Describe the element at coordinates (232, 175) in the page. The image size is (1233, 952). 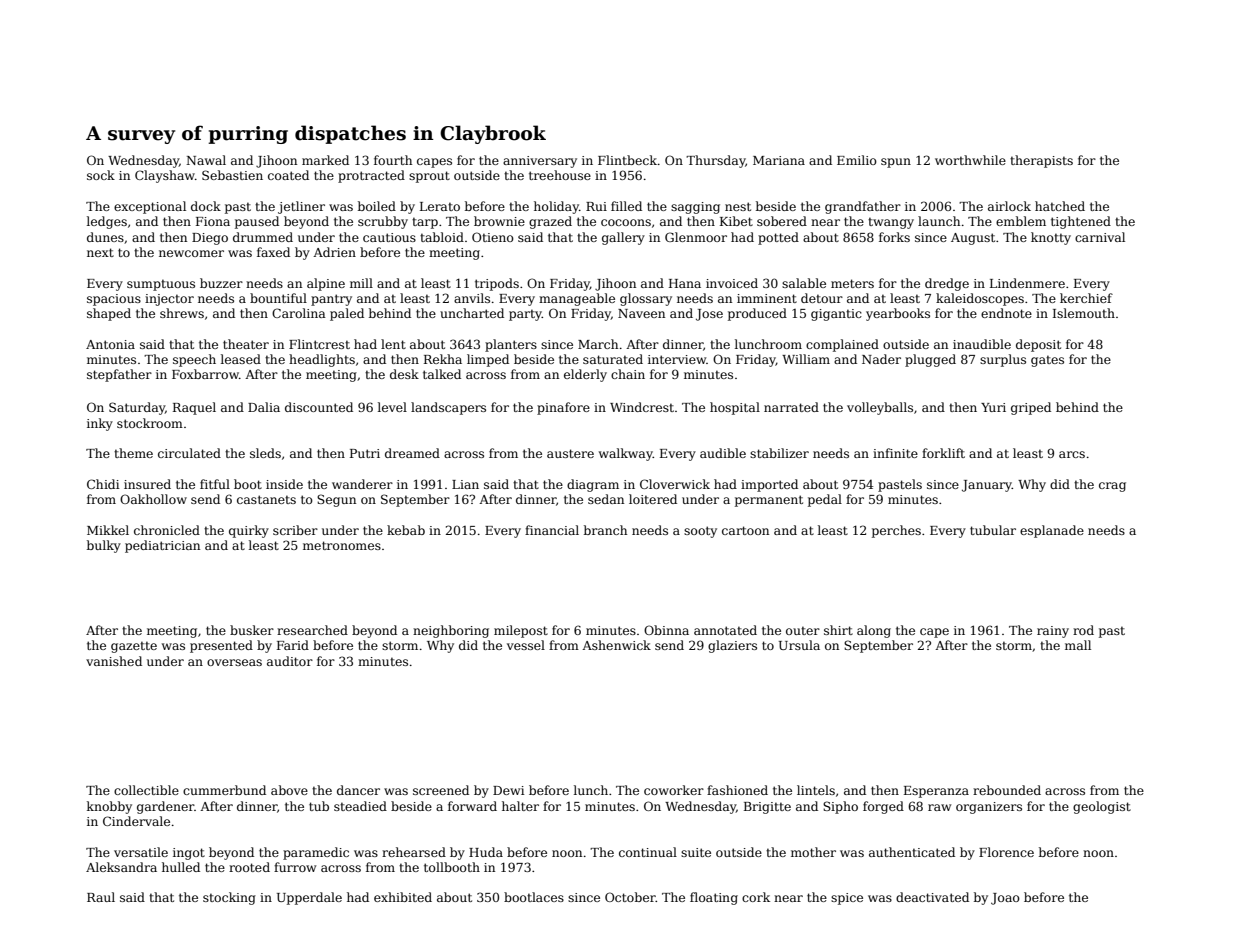
I see `Sebastien` at that location.
